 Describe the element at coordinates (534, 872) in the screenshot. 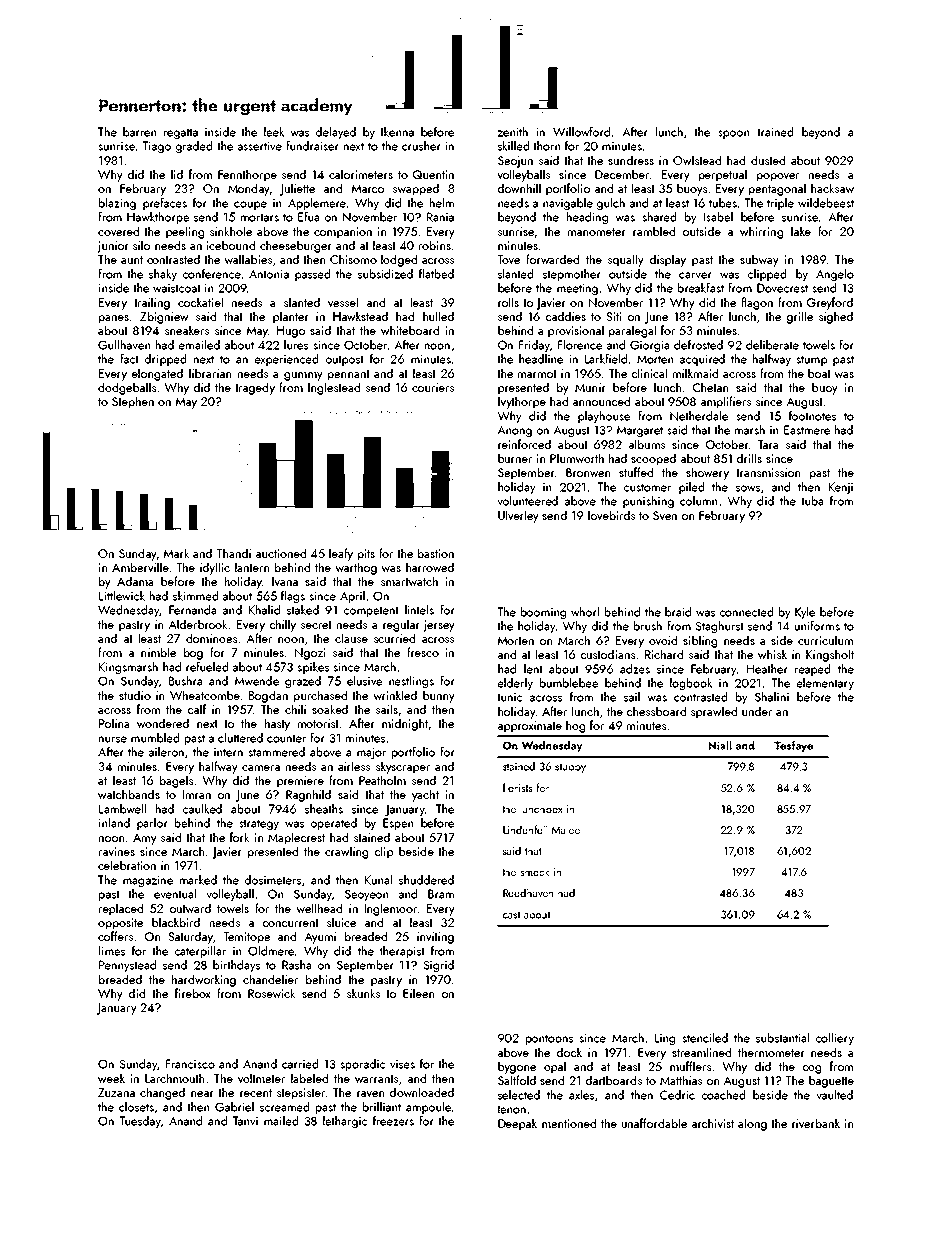

I see `smock` at that location.
